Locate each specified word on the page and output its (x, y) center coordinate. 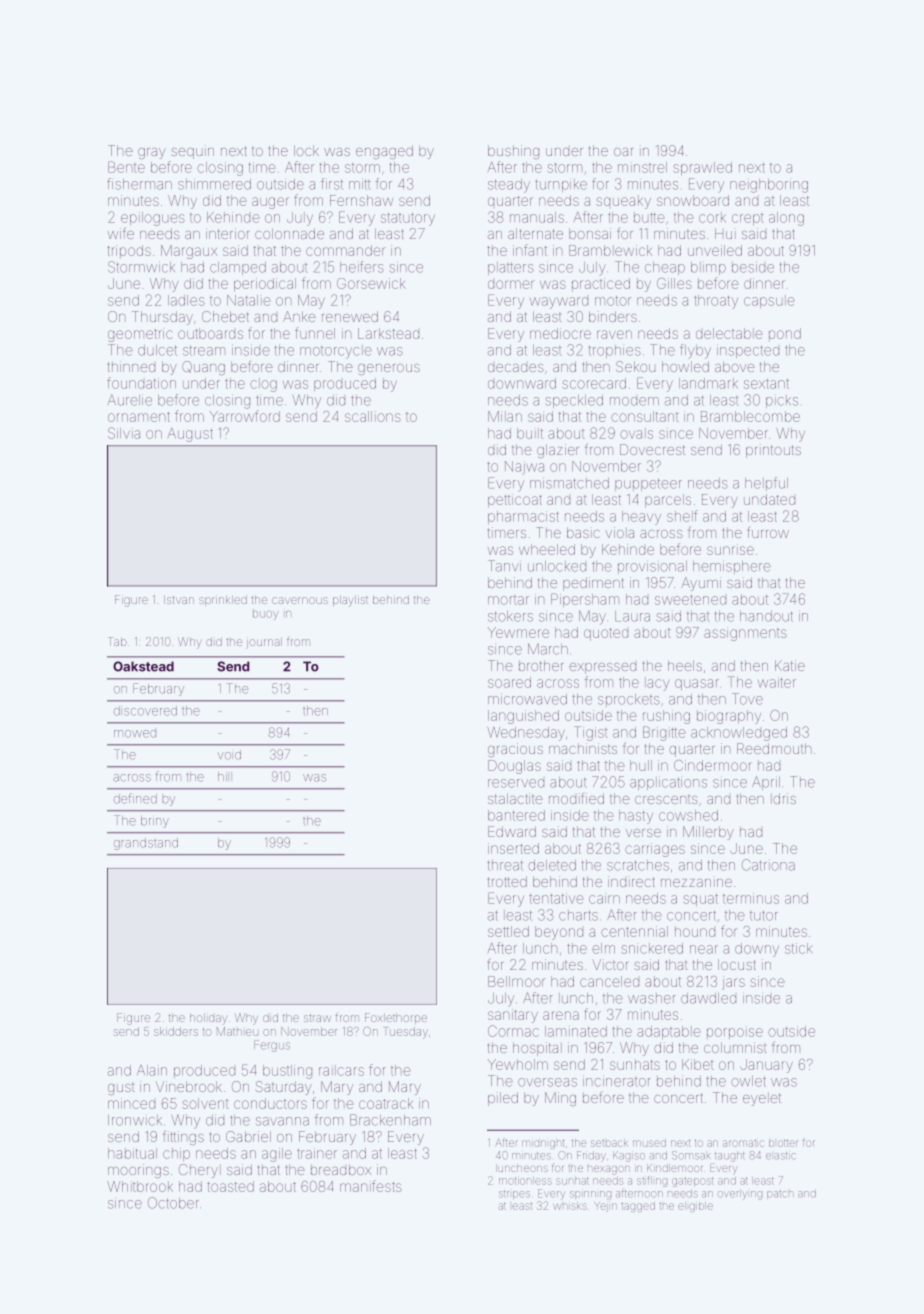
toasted (230, 1186)
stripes (514, 1194)
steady (509, 186)
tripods (129, 251)
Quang (203, 368)
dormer (511, 284)
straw (317, 1018)
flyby (695, 351)
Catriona (768, 865)
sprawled (703, 168)
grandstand (146, 844)
